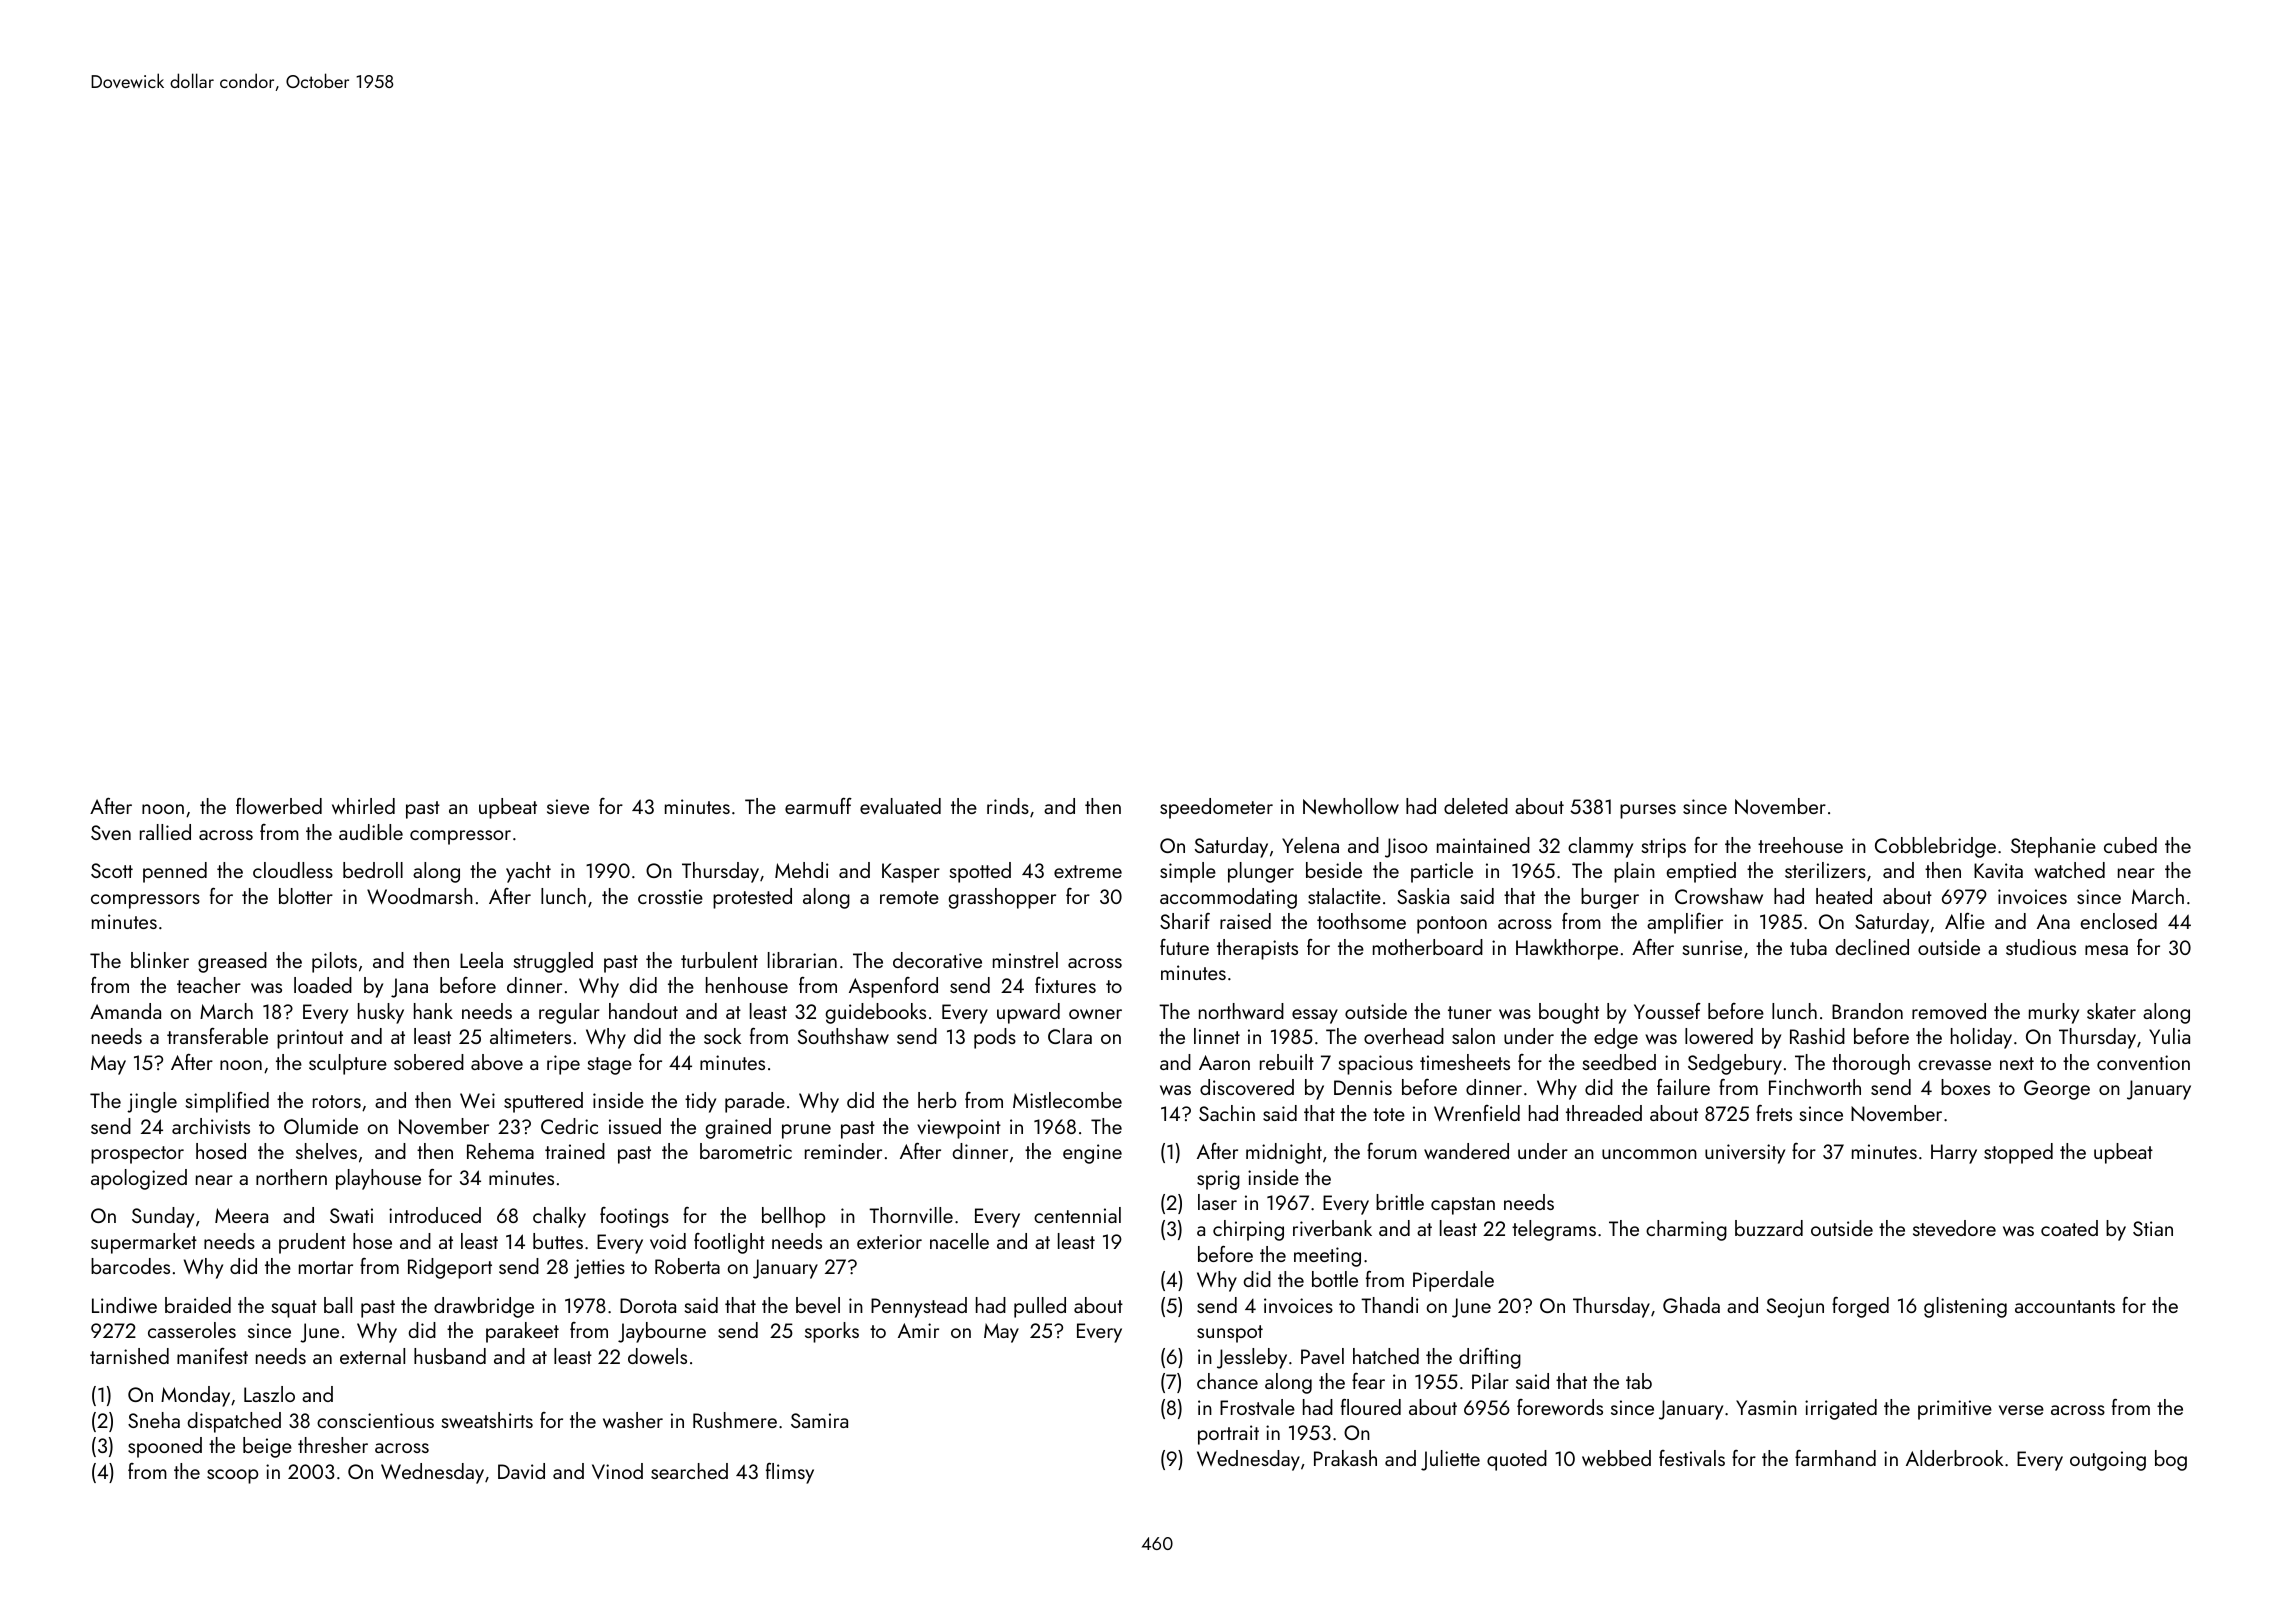 The width and height of the document is (2282, 1614). Describe the element at coordinates (1284, 1153) in the document. I see `midnight` at that location.
